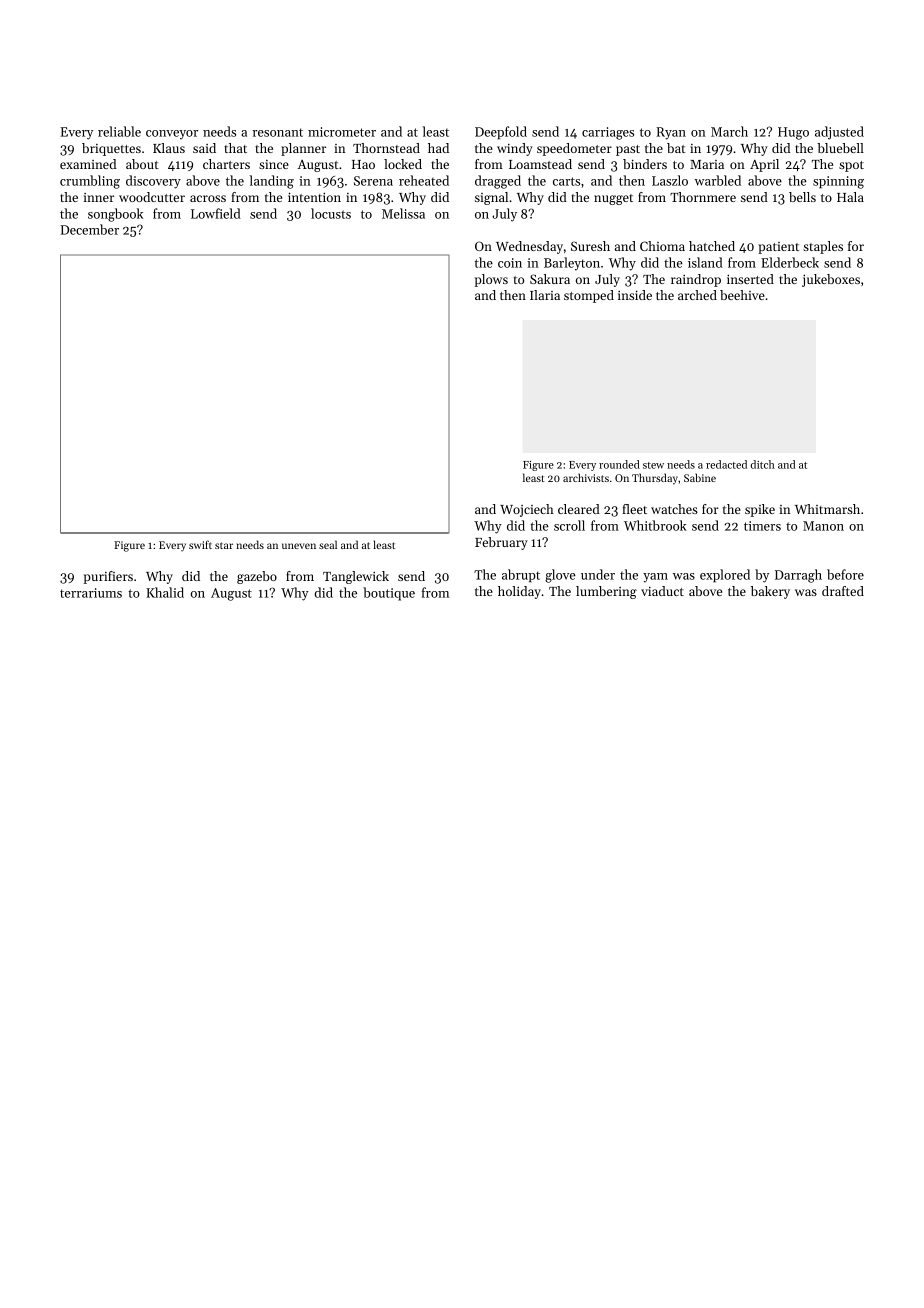 Image resolution: width=924 pixels, height=1308 pixels. I want to click on Laszlo, so click(670, 180).
